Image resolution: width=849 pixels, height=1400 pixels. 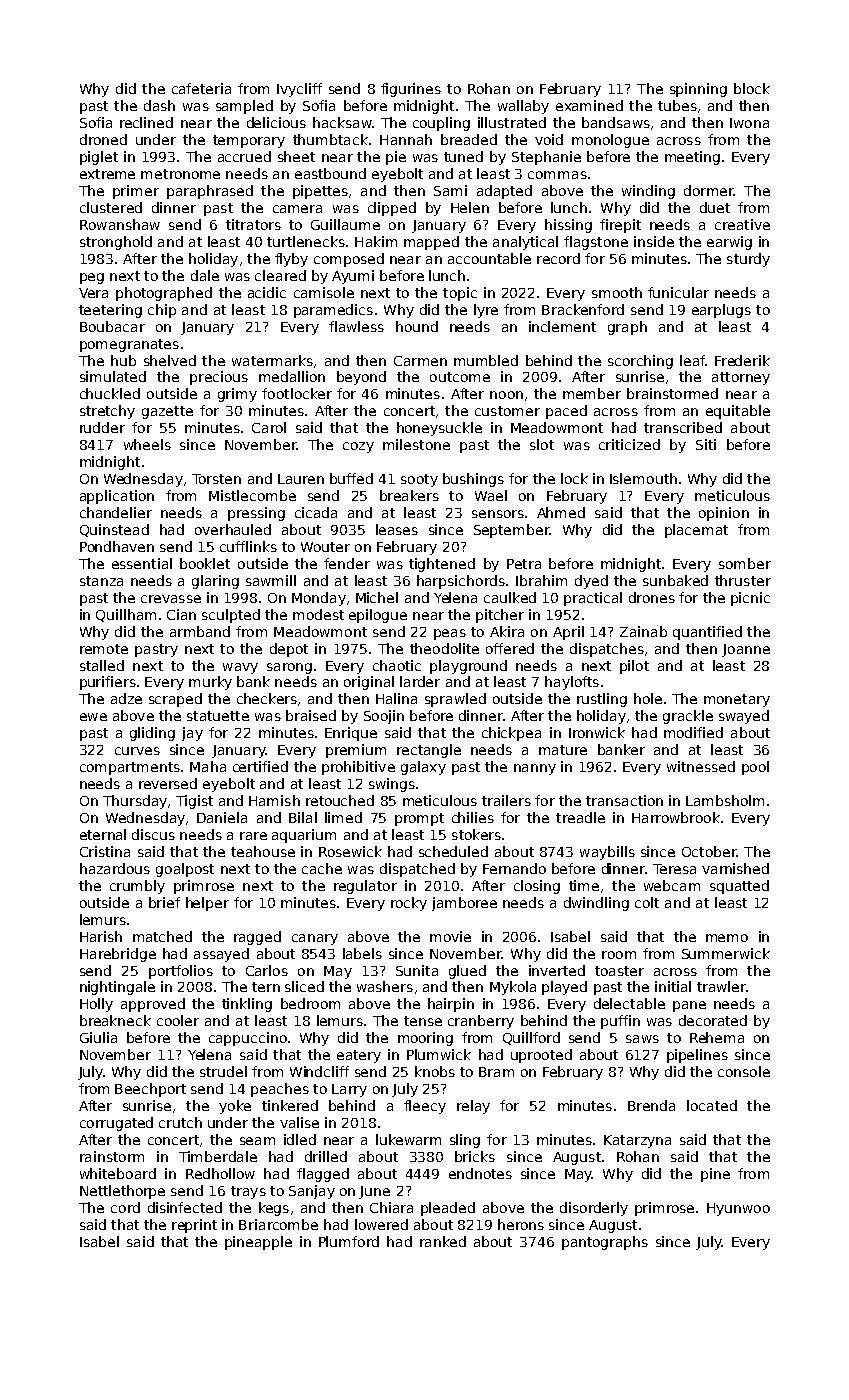 I want to click on September, so click(x=512, y=531).
